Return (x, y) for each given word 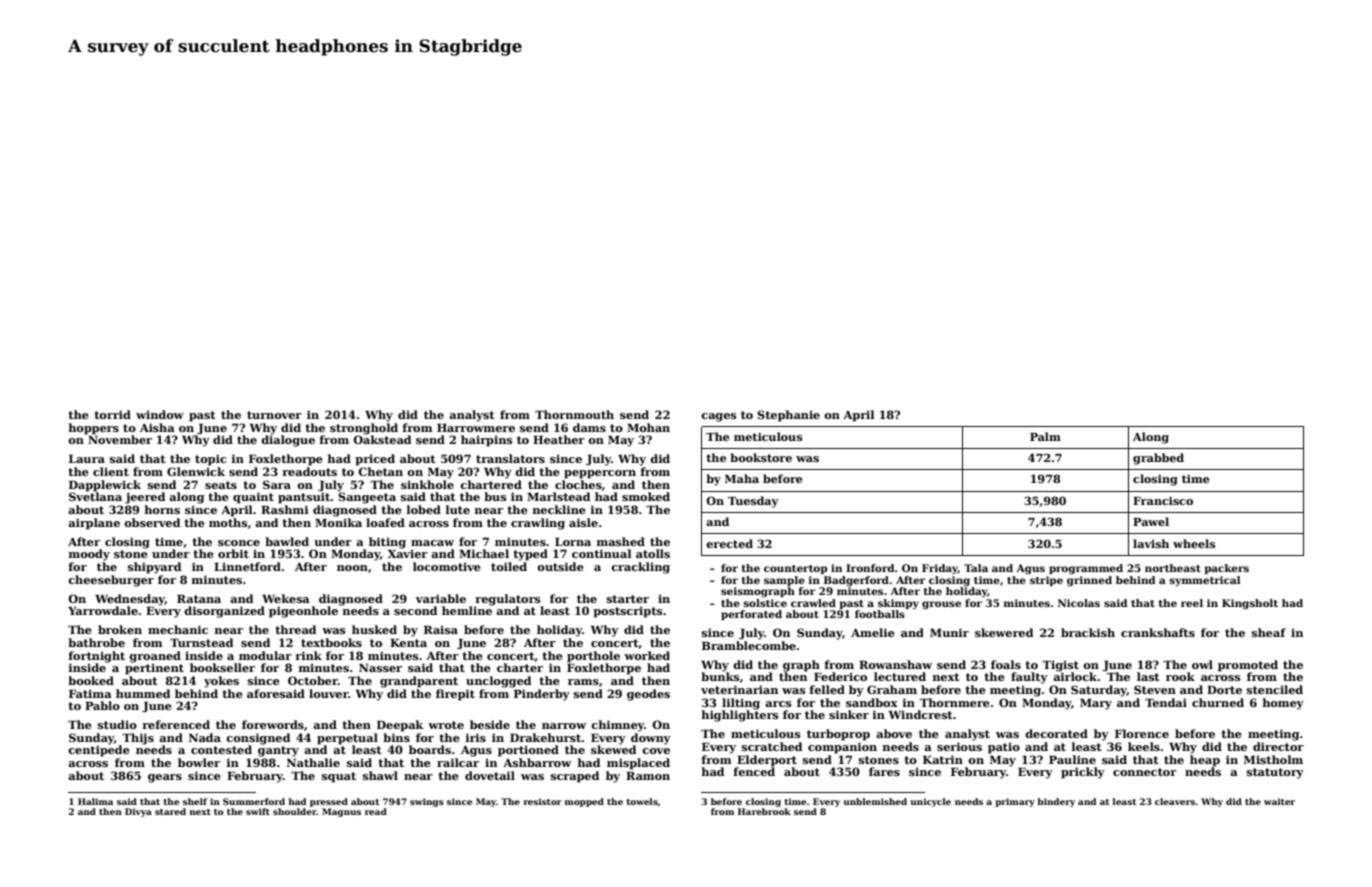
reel (1192, 603)
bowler (199, 762)
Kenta (408, 642)
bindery (1056, 802)
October (313, 680)
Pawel (1151, 521)
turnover (274, 415)
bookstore (761, 457)
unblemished (875, 801)
